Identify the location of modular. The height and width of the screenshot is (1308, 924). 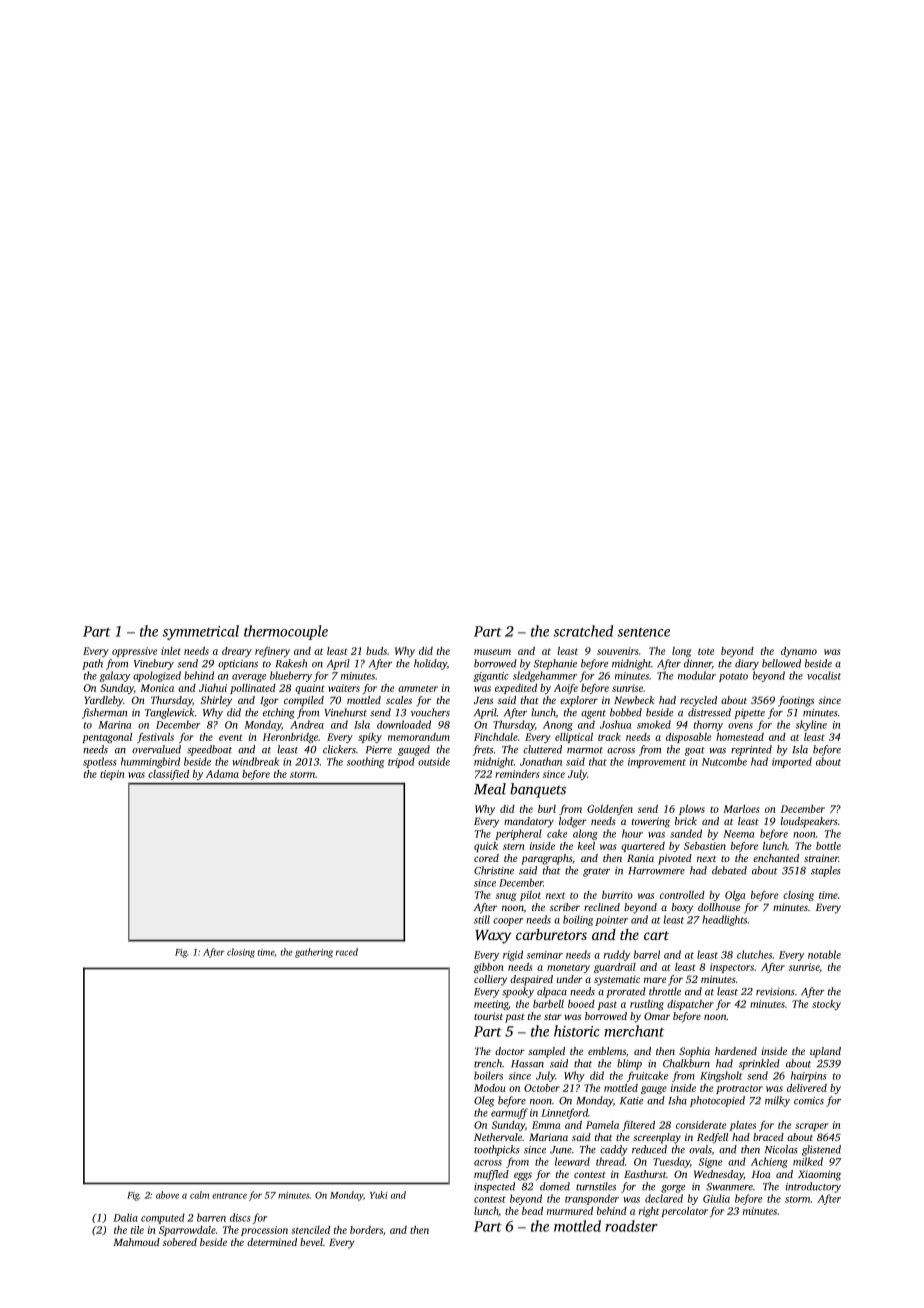
(697, 675).
